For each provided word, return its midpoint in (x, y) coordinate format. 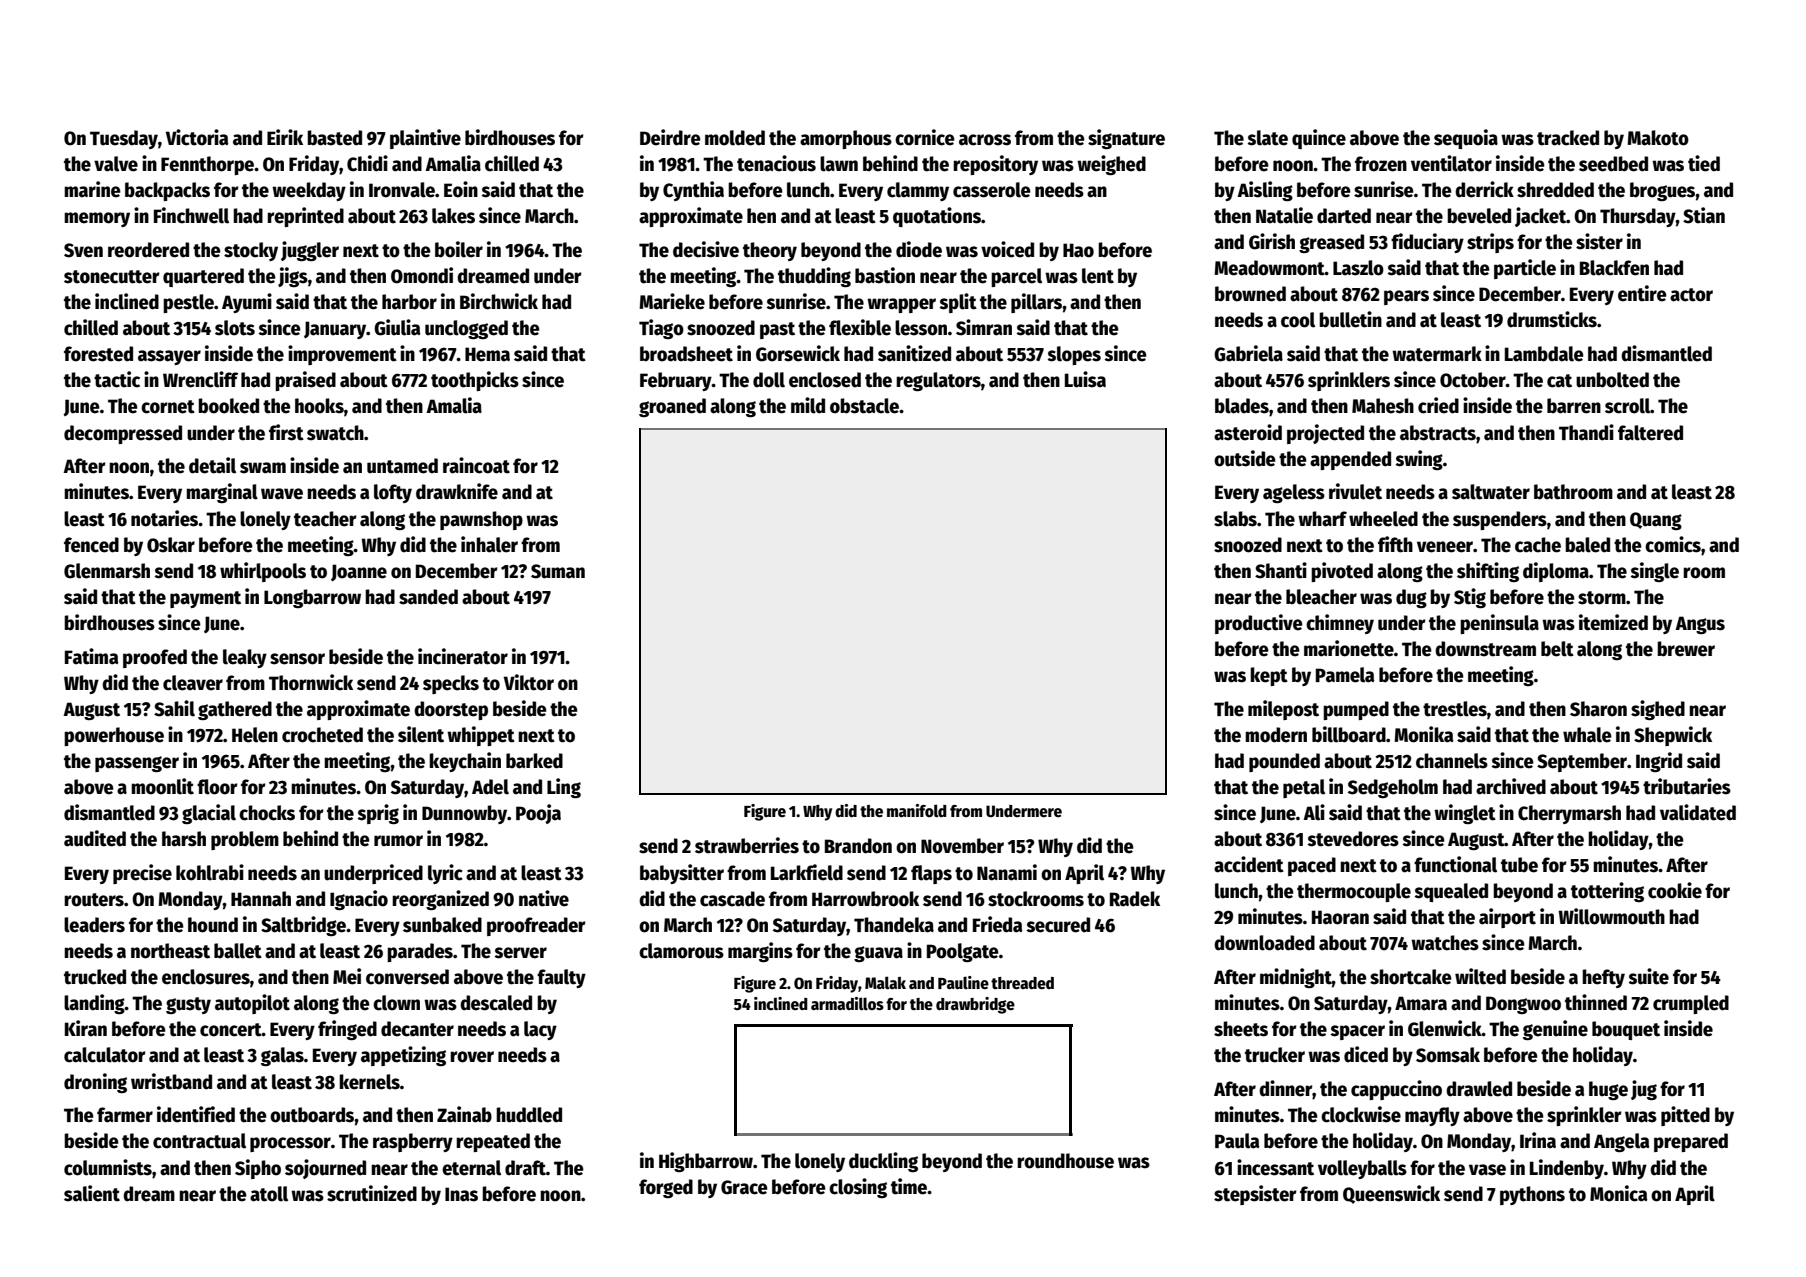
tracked (1568, 138)
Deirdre (670, 137)
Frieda (998, 924)
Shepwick (1673, 736)
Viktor (529, 682)
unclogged (466, 329)
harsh (184, 839)
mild (808, 405)
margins (760, 952)
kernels (369, 1082)
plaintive (425, 139)
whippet (481, 736)
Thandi (1586, 432)
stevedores (1353, 839)
